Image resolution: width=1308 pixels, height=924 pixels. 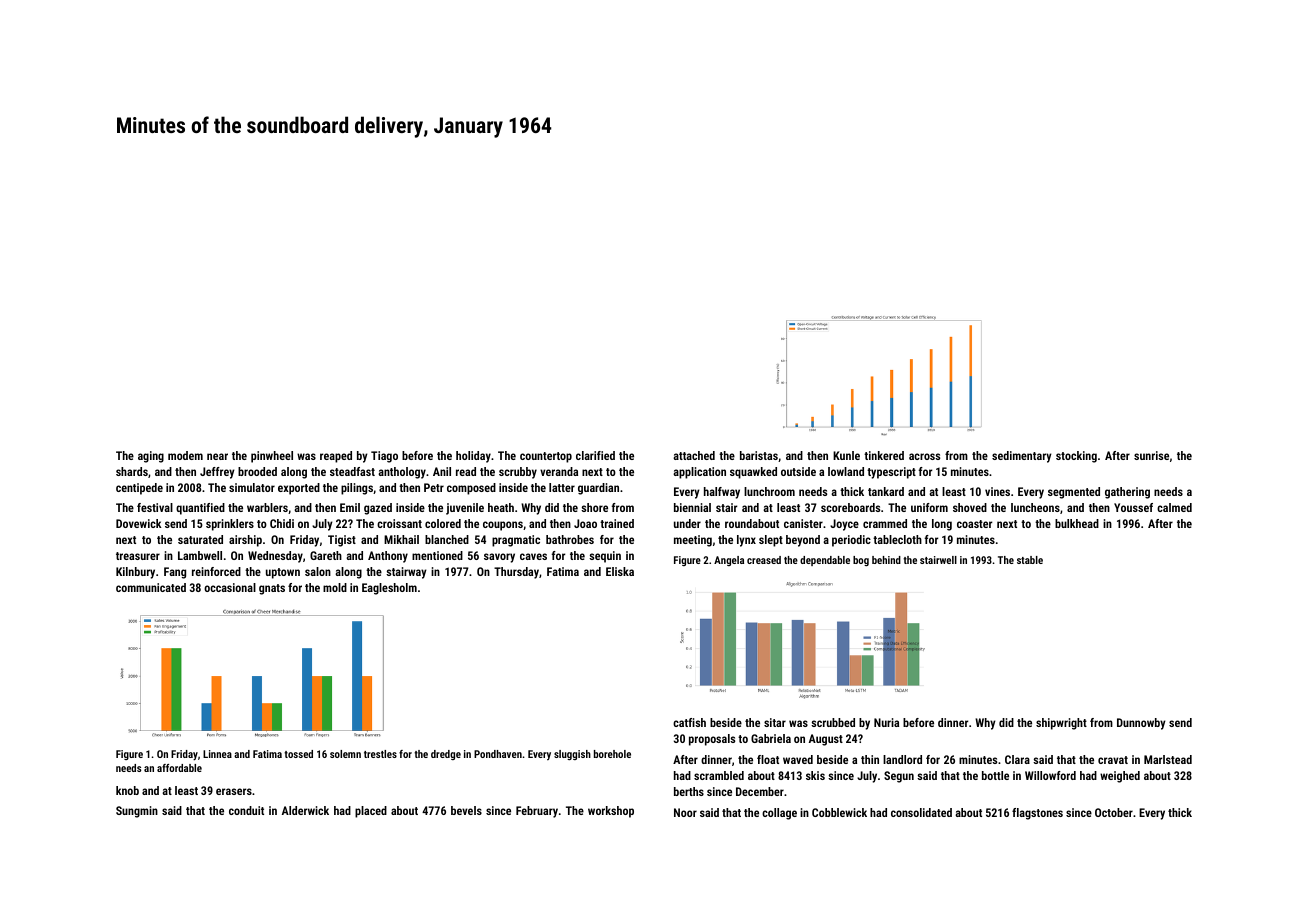 What do you see at coordinates (127, 790) in the page?
I see `knob` at bounding box center [127, 790].
